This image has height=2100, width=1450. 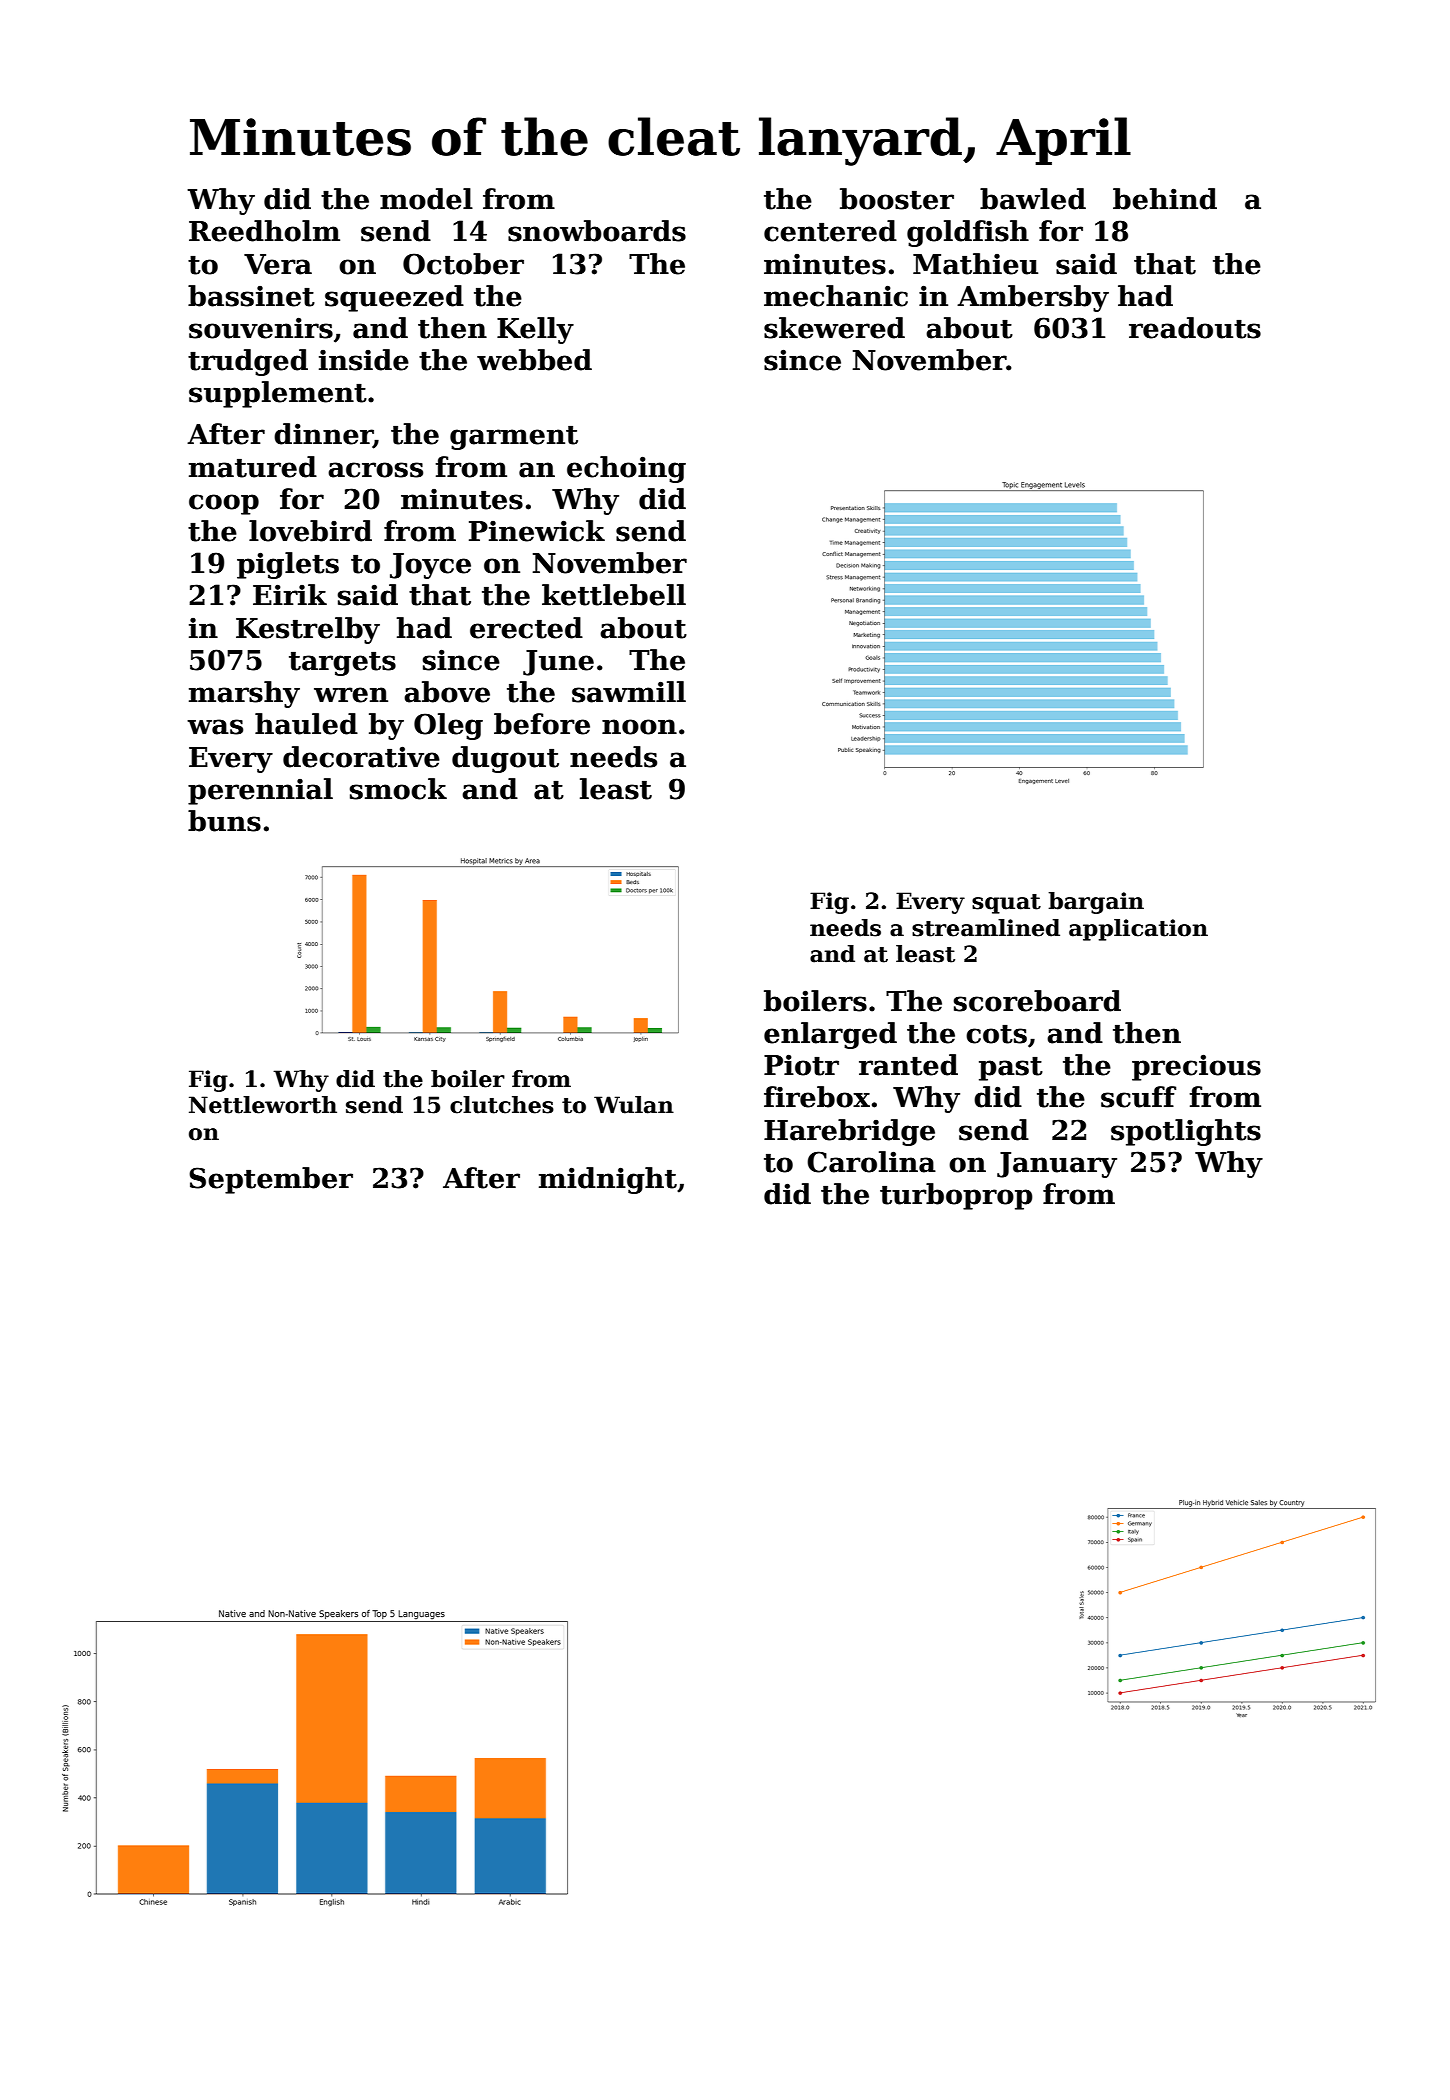 What do you see at coordinates (629, 692) in the image?
I see `sawmill` at bounding box center [629, 692].
